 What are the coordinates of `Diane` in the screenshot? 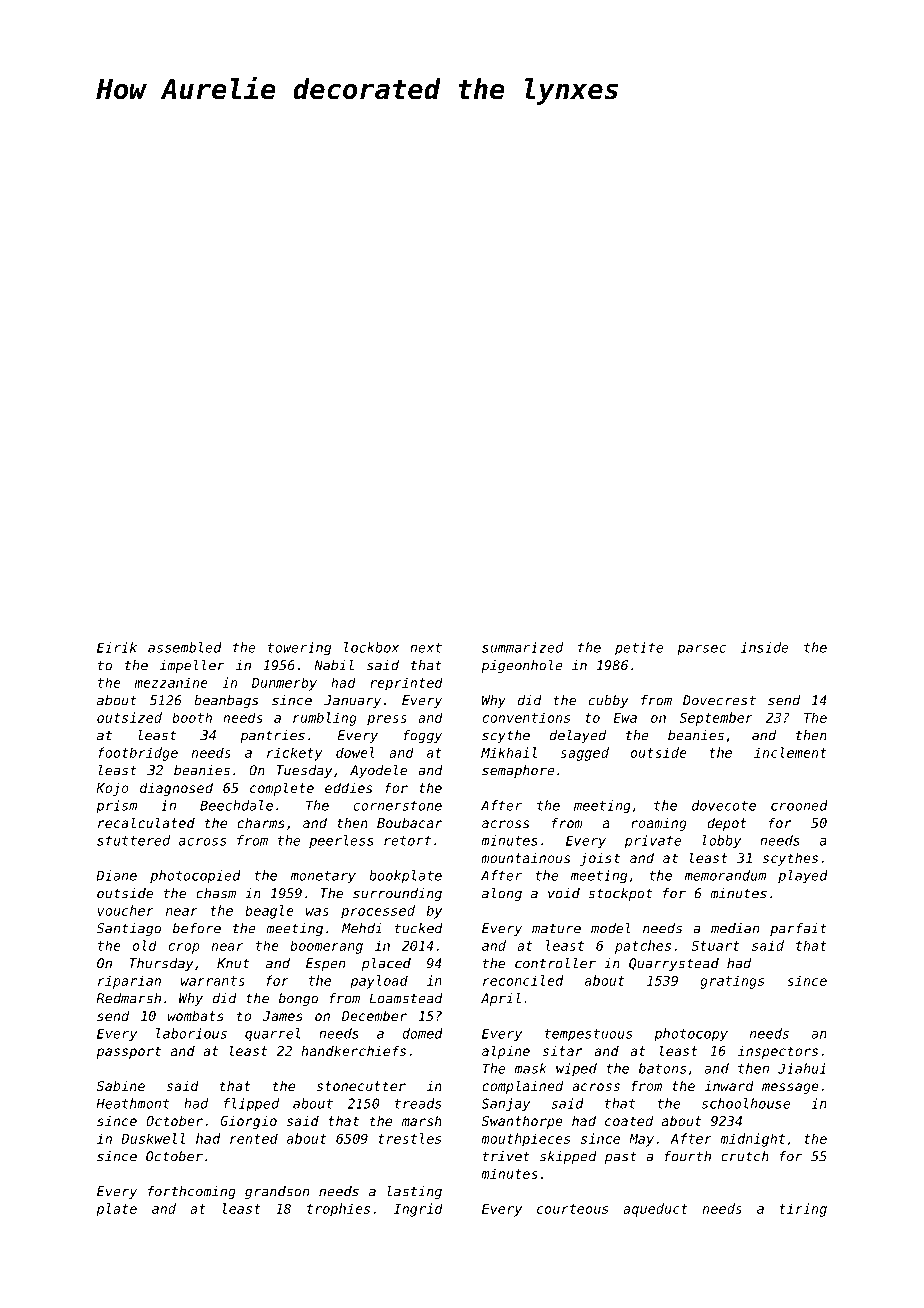 It's located at (116, 875).
